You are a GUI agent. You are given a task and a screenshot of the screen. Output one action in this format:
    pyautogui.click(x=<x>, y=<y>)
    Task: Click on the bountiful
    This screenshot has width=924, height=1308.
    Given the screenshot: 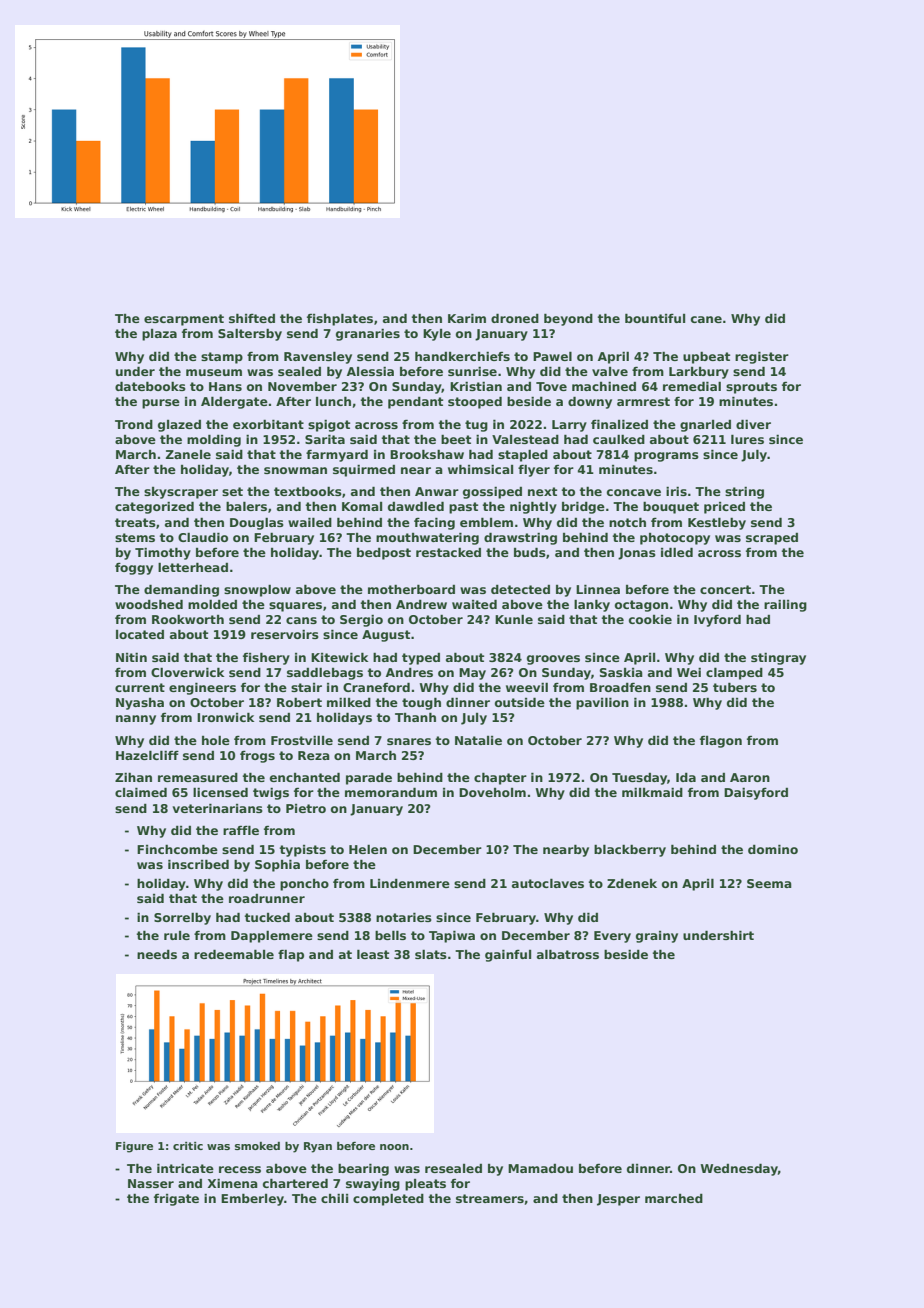 What is the action you would take?
    pyautogui.click(x=655, y=318)
